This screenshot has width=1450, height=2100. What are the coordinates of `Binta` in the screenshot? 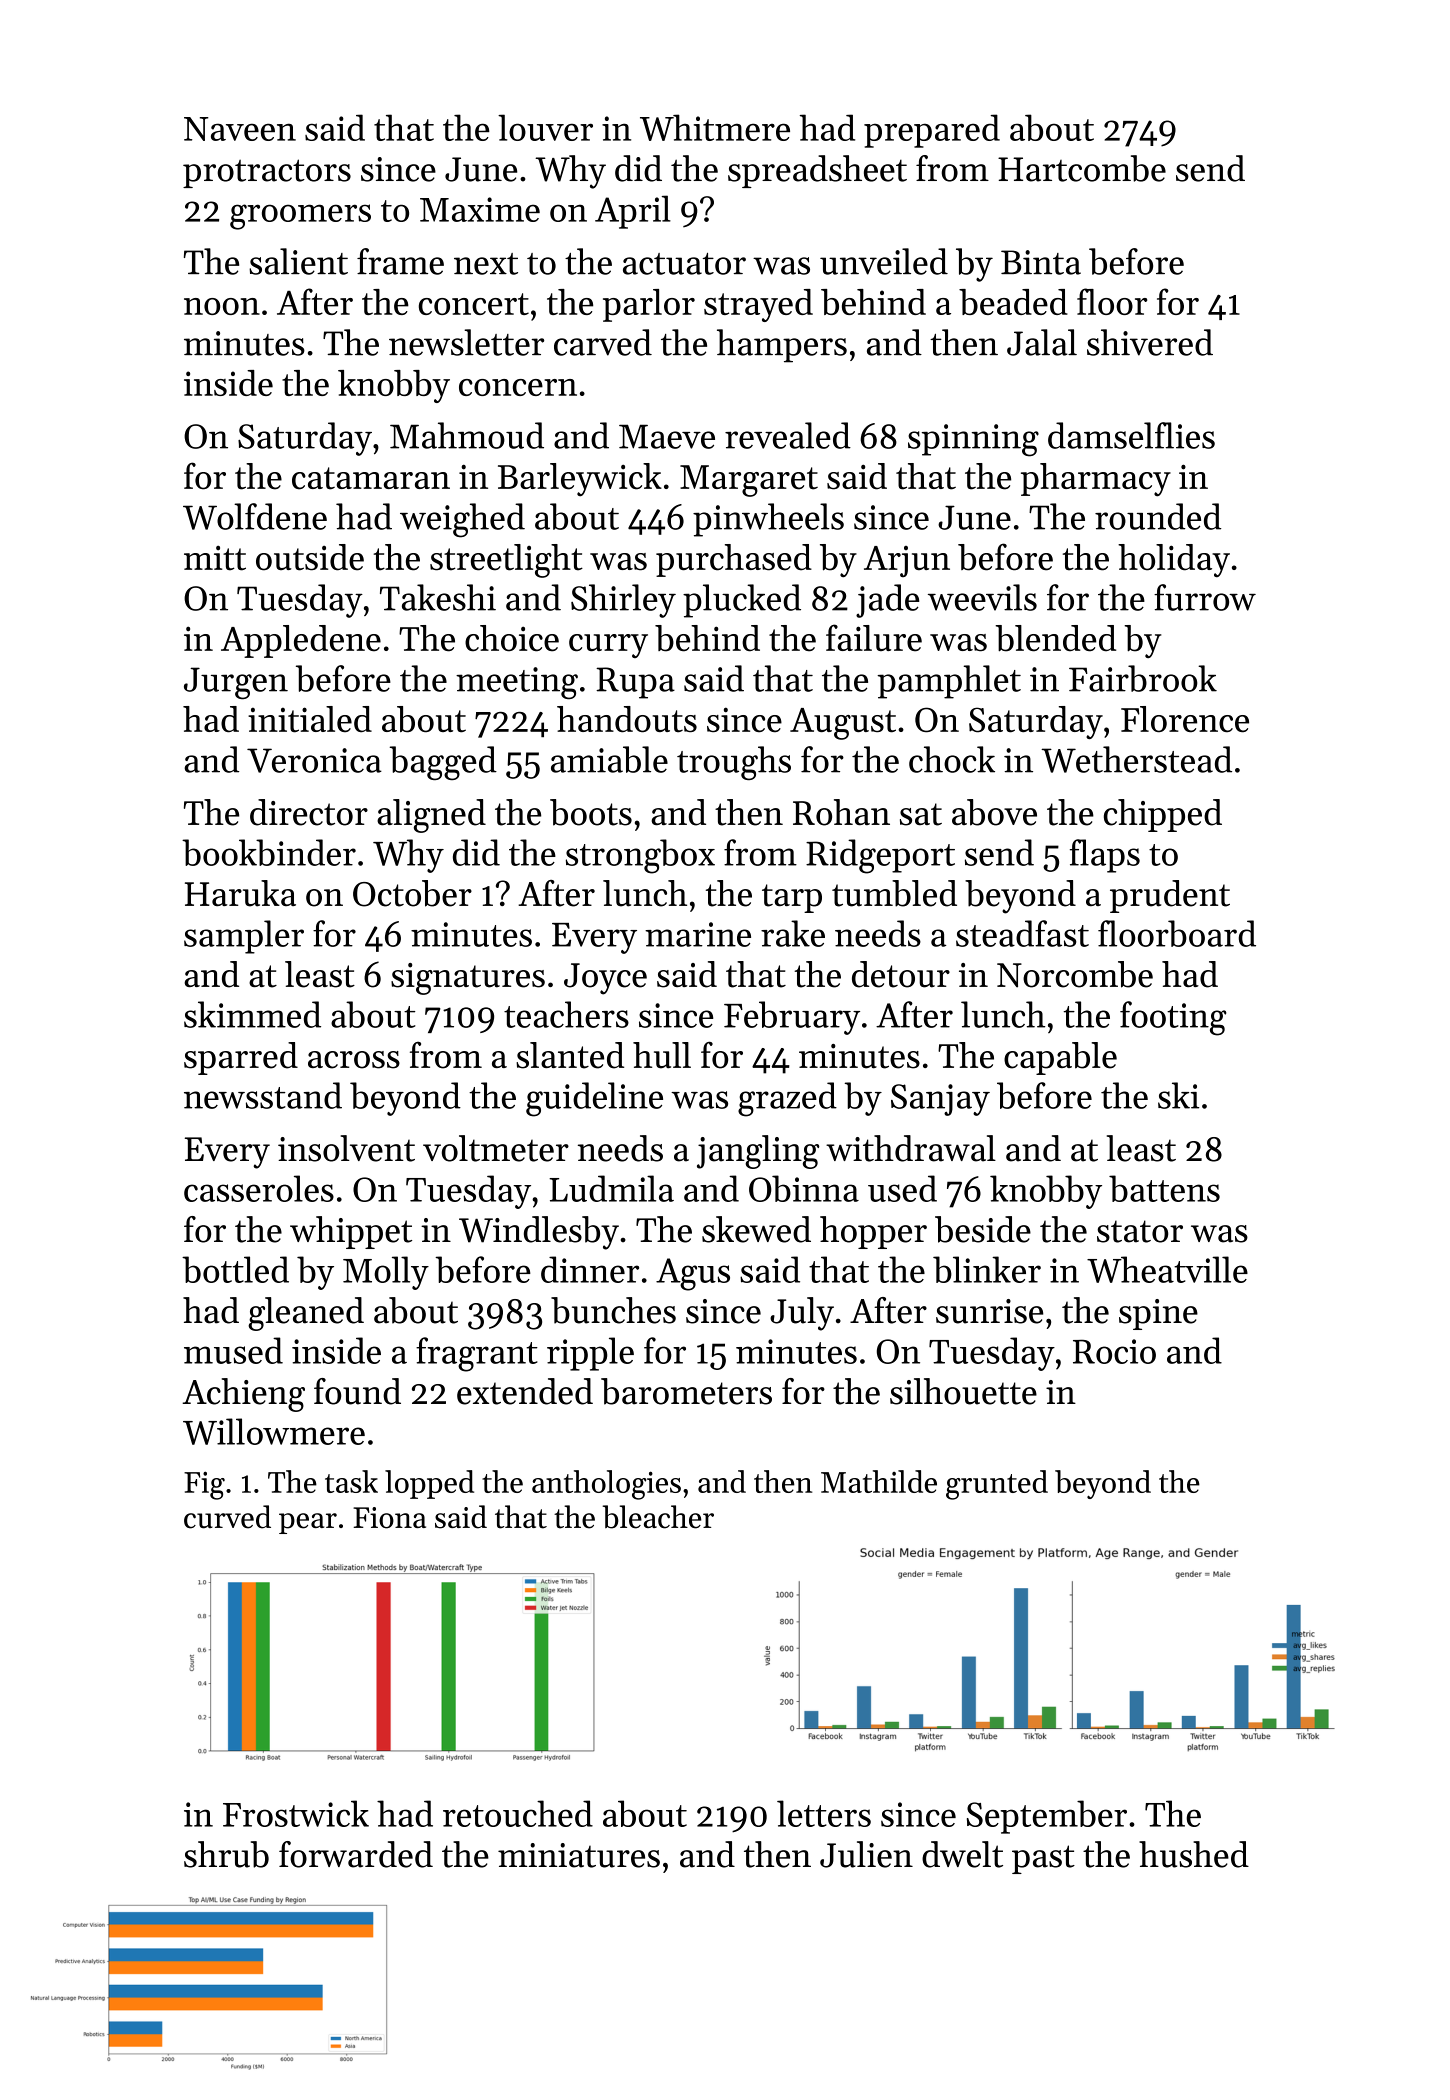 It's located at (1041, 262).
